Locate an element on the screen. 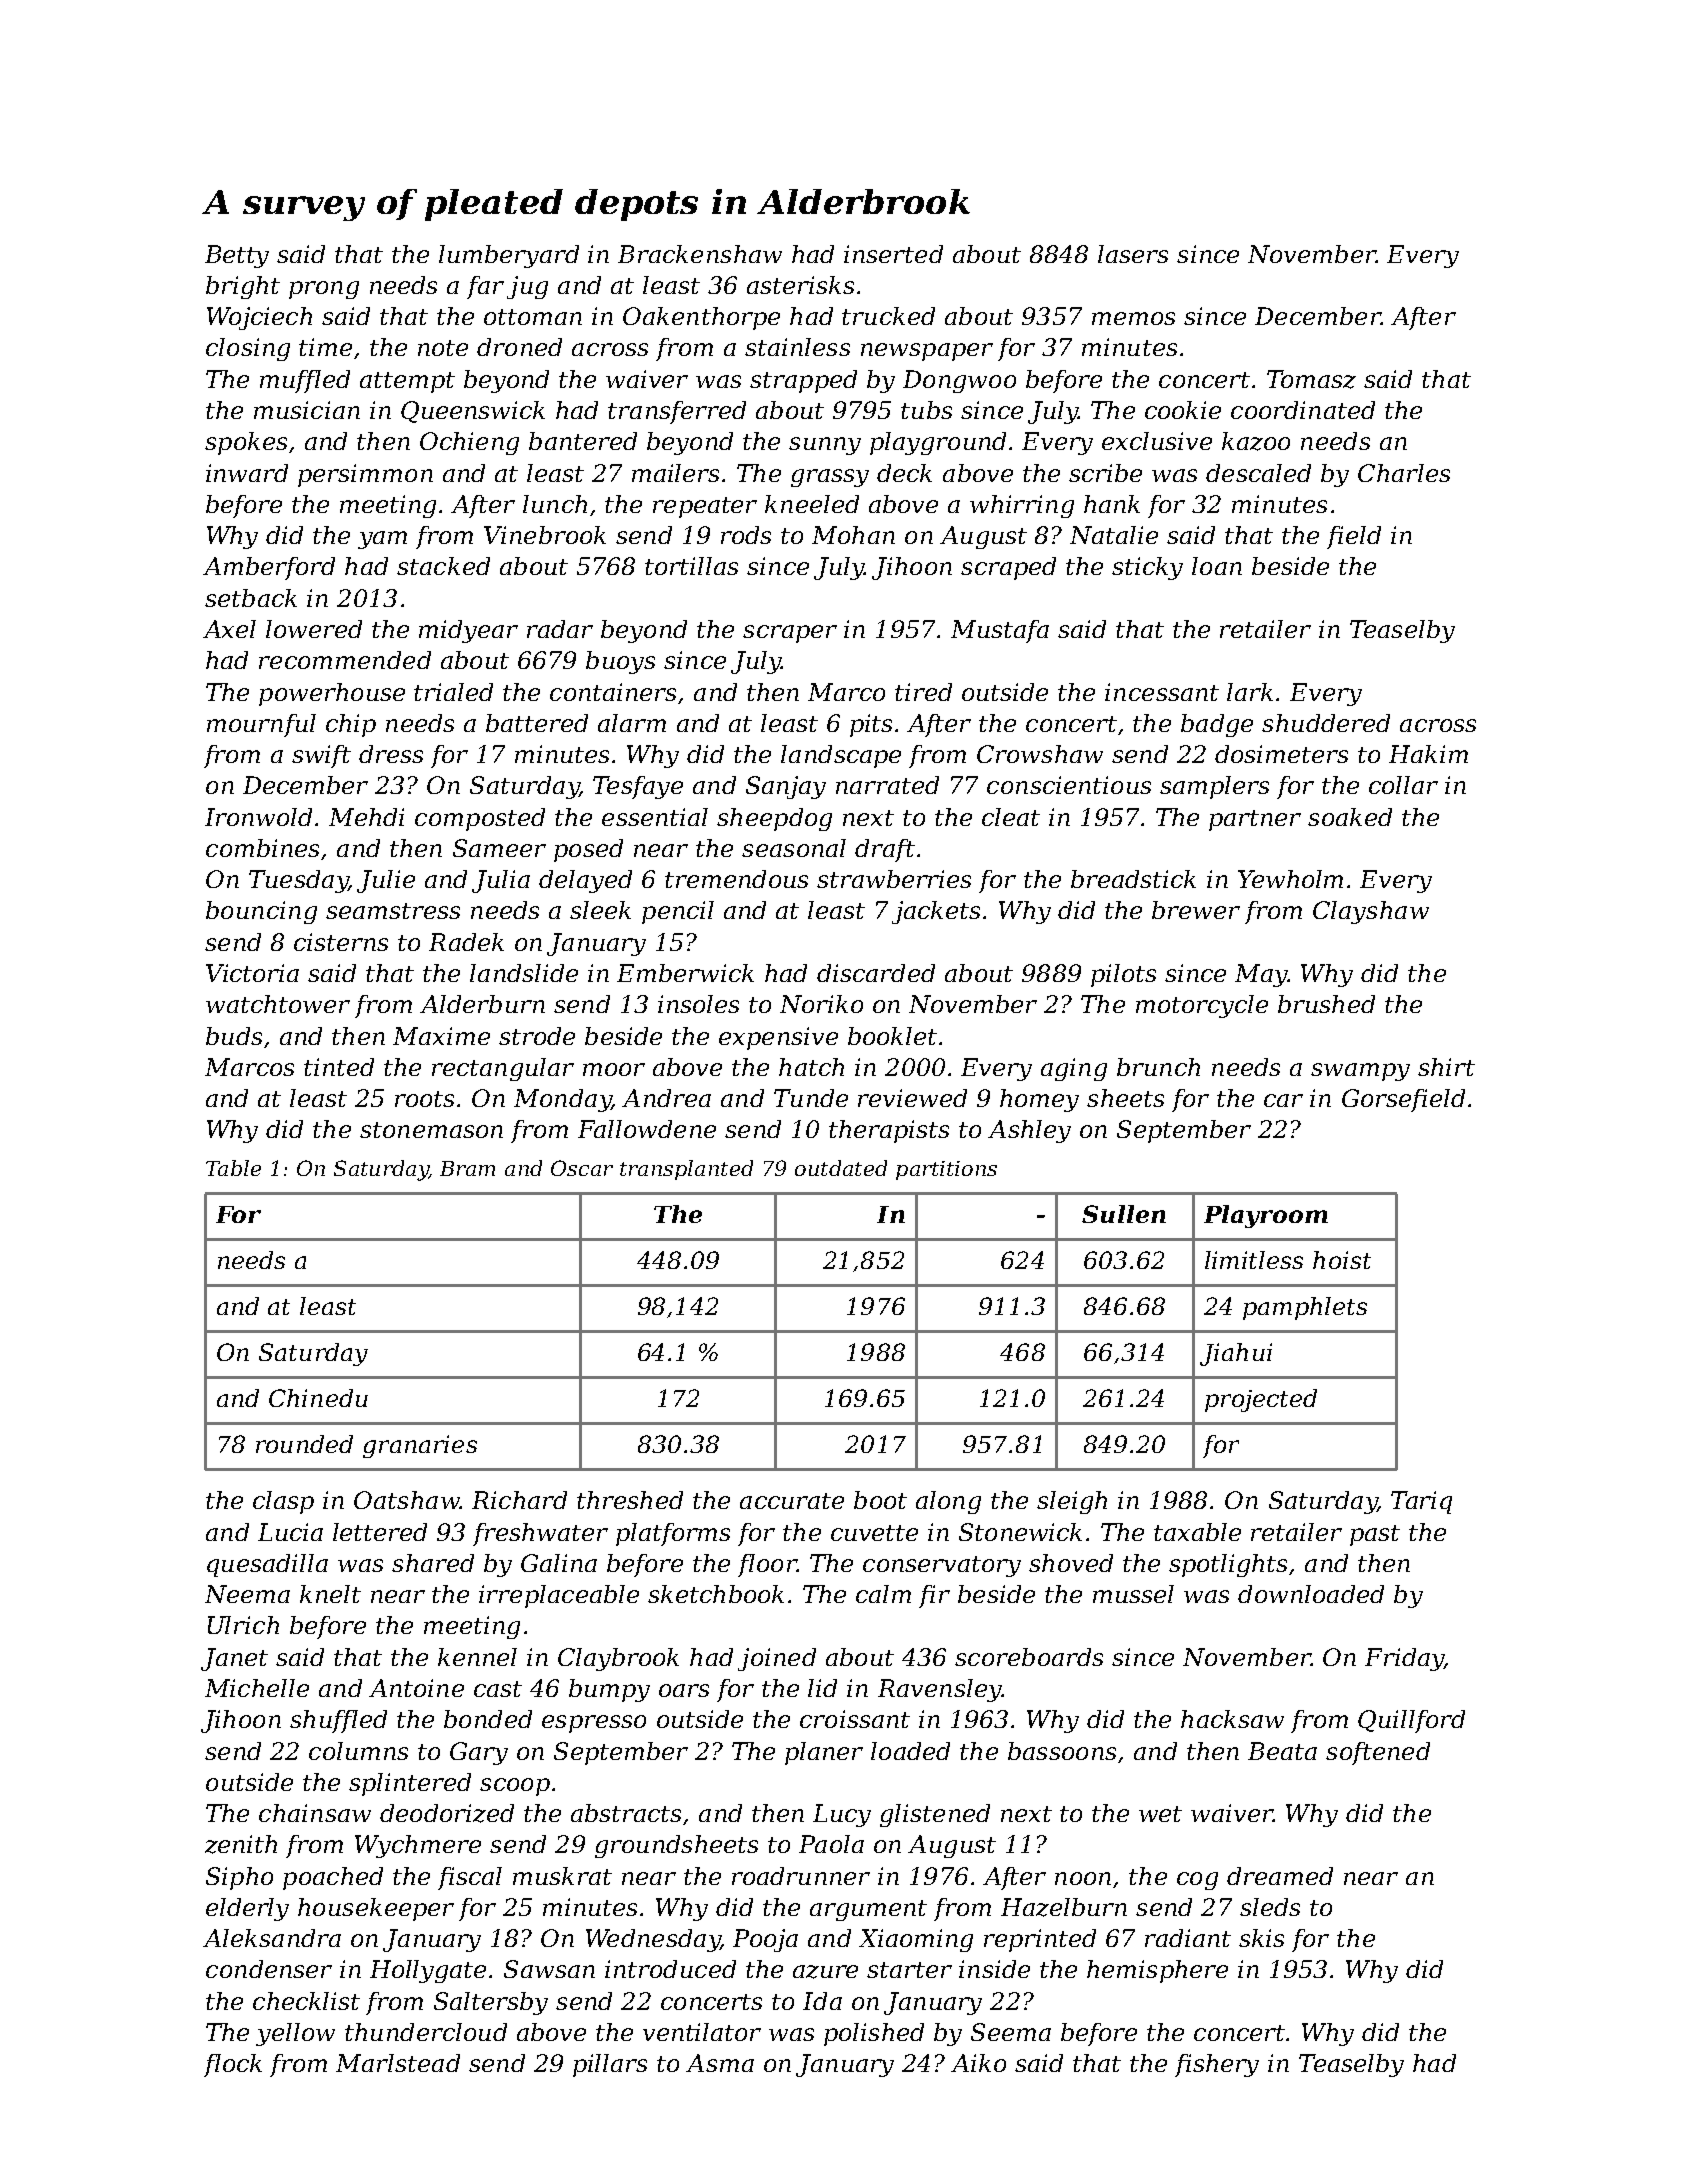 This screenshot has width=1683, height=2178. Chinedu is located at coordinates (318, 1398).
